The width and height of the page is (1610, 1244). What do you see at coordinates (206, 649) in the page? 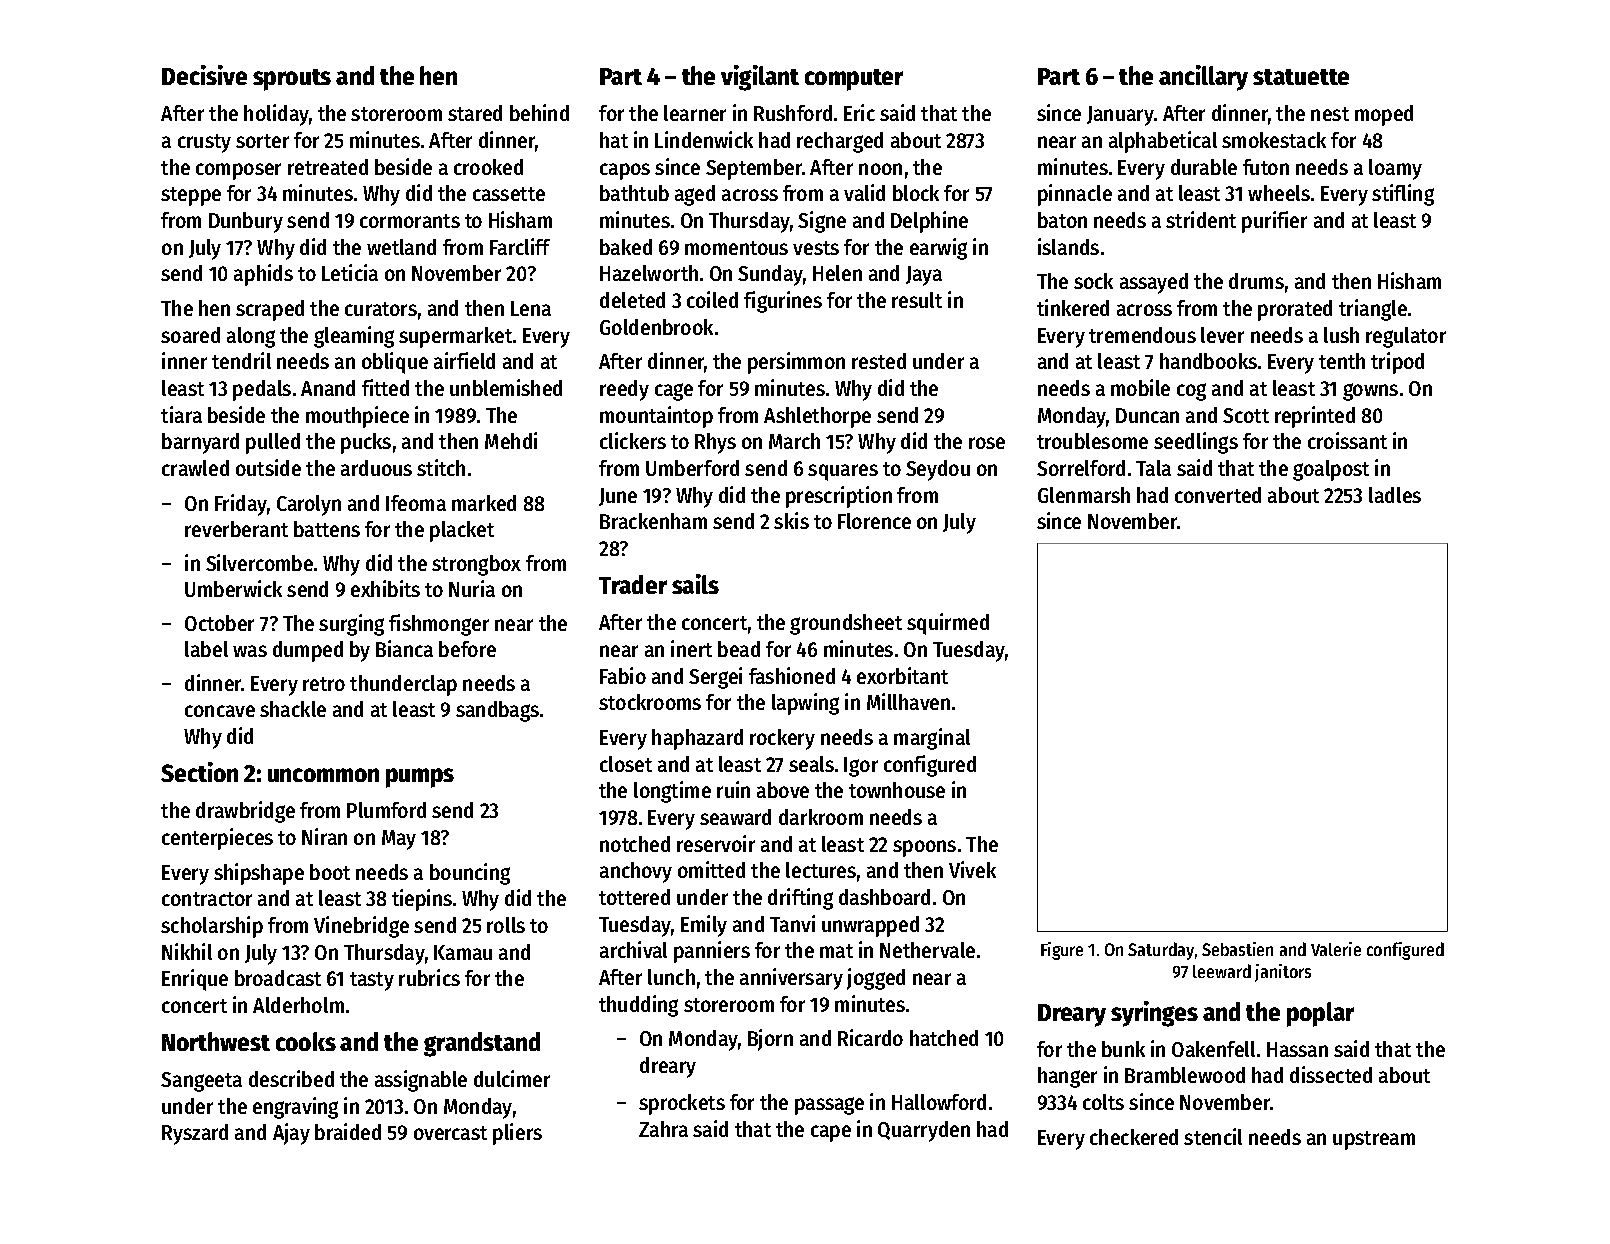
I see `label` at bounding box center [206, 649].
